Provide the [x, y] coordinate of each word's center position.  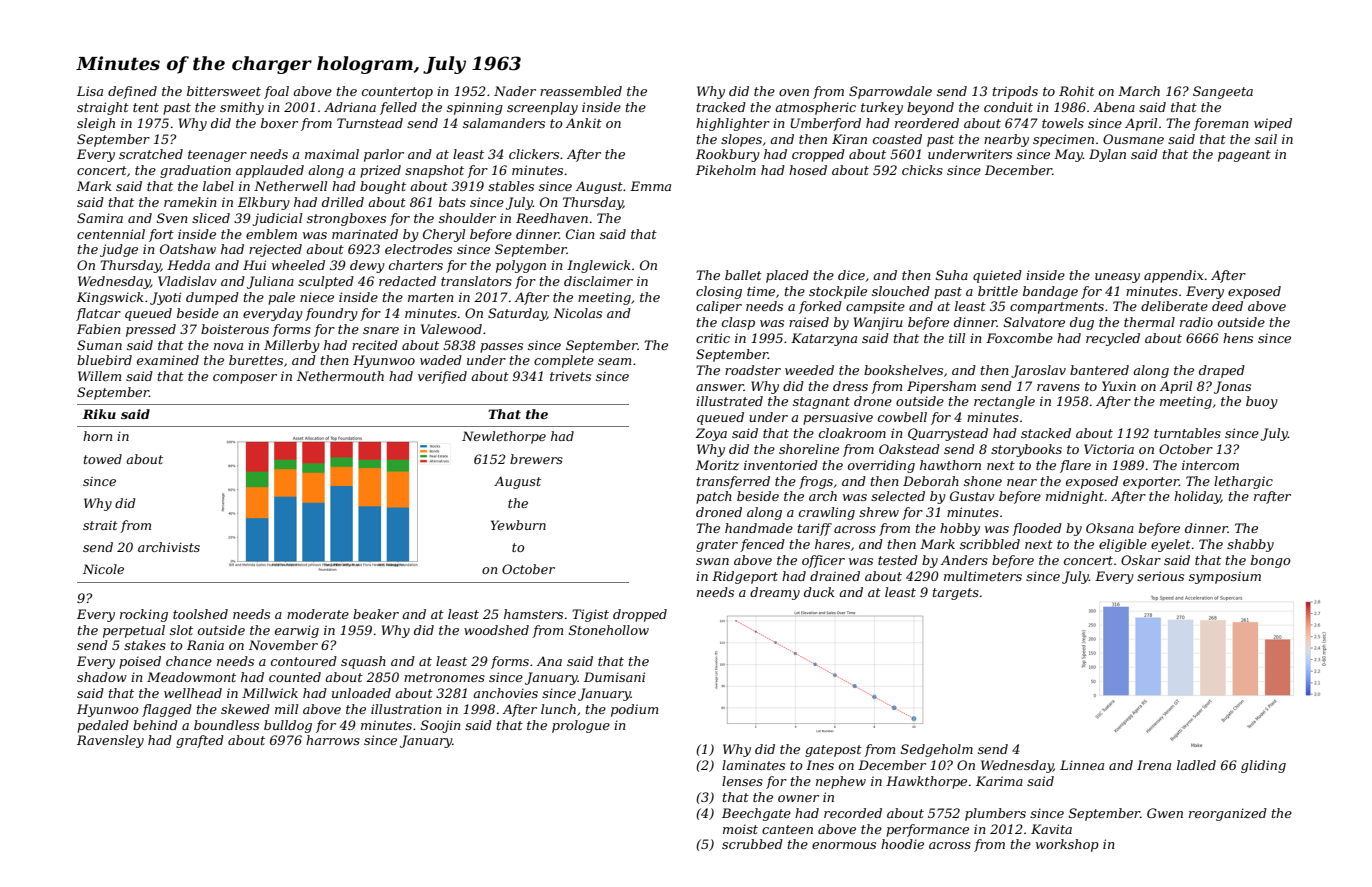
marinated [365, 234]
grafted [200, 741]
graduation [195, 171]
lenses [742, 781]
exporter [1151, 483]
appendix [1174, 276]
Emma [650, 186]
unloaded [361, 693]
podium [634, 710]
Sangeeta [1223, 92]
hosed [808, 170]
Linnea [1082, 765]
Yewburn [518, 525]
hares [832, 544]
